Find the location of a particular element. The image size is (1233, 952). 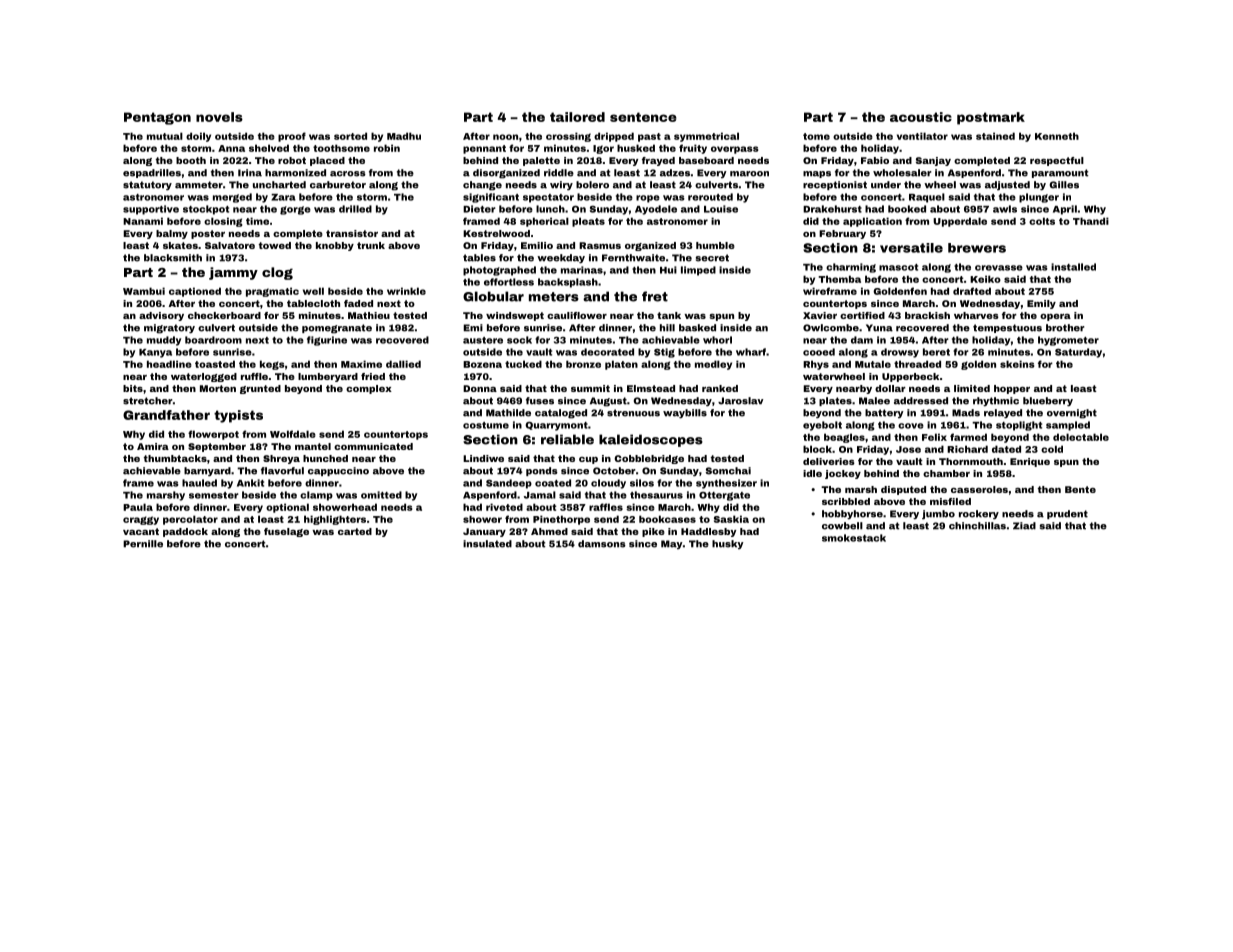

grunted is located at coordinates (260, 389).
